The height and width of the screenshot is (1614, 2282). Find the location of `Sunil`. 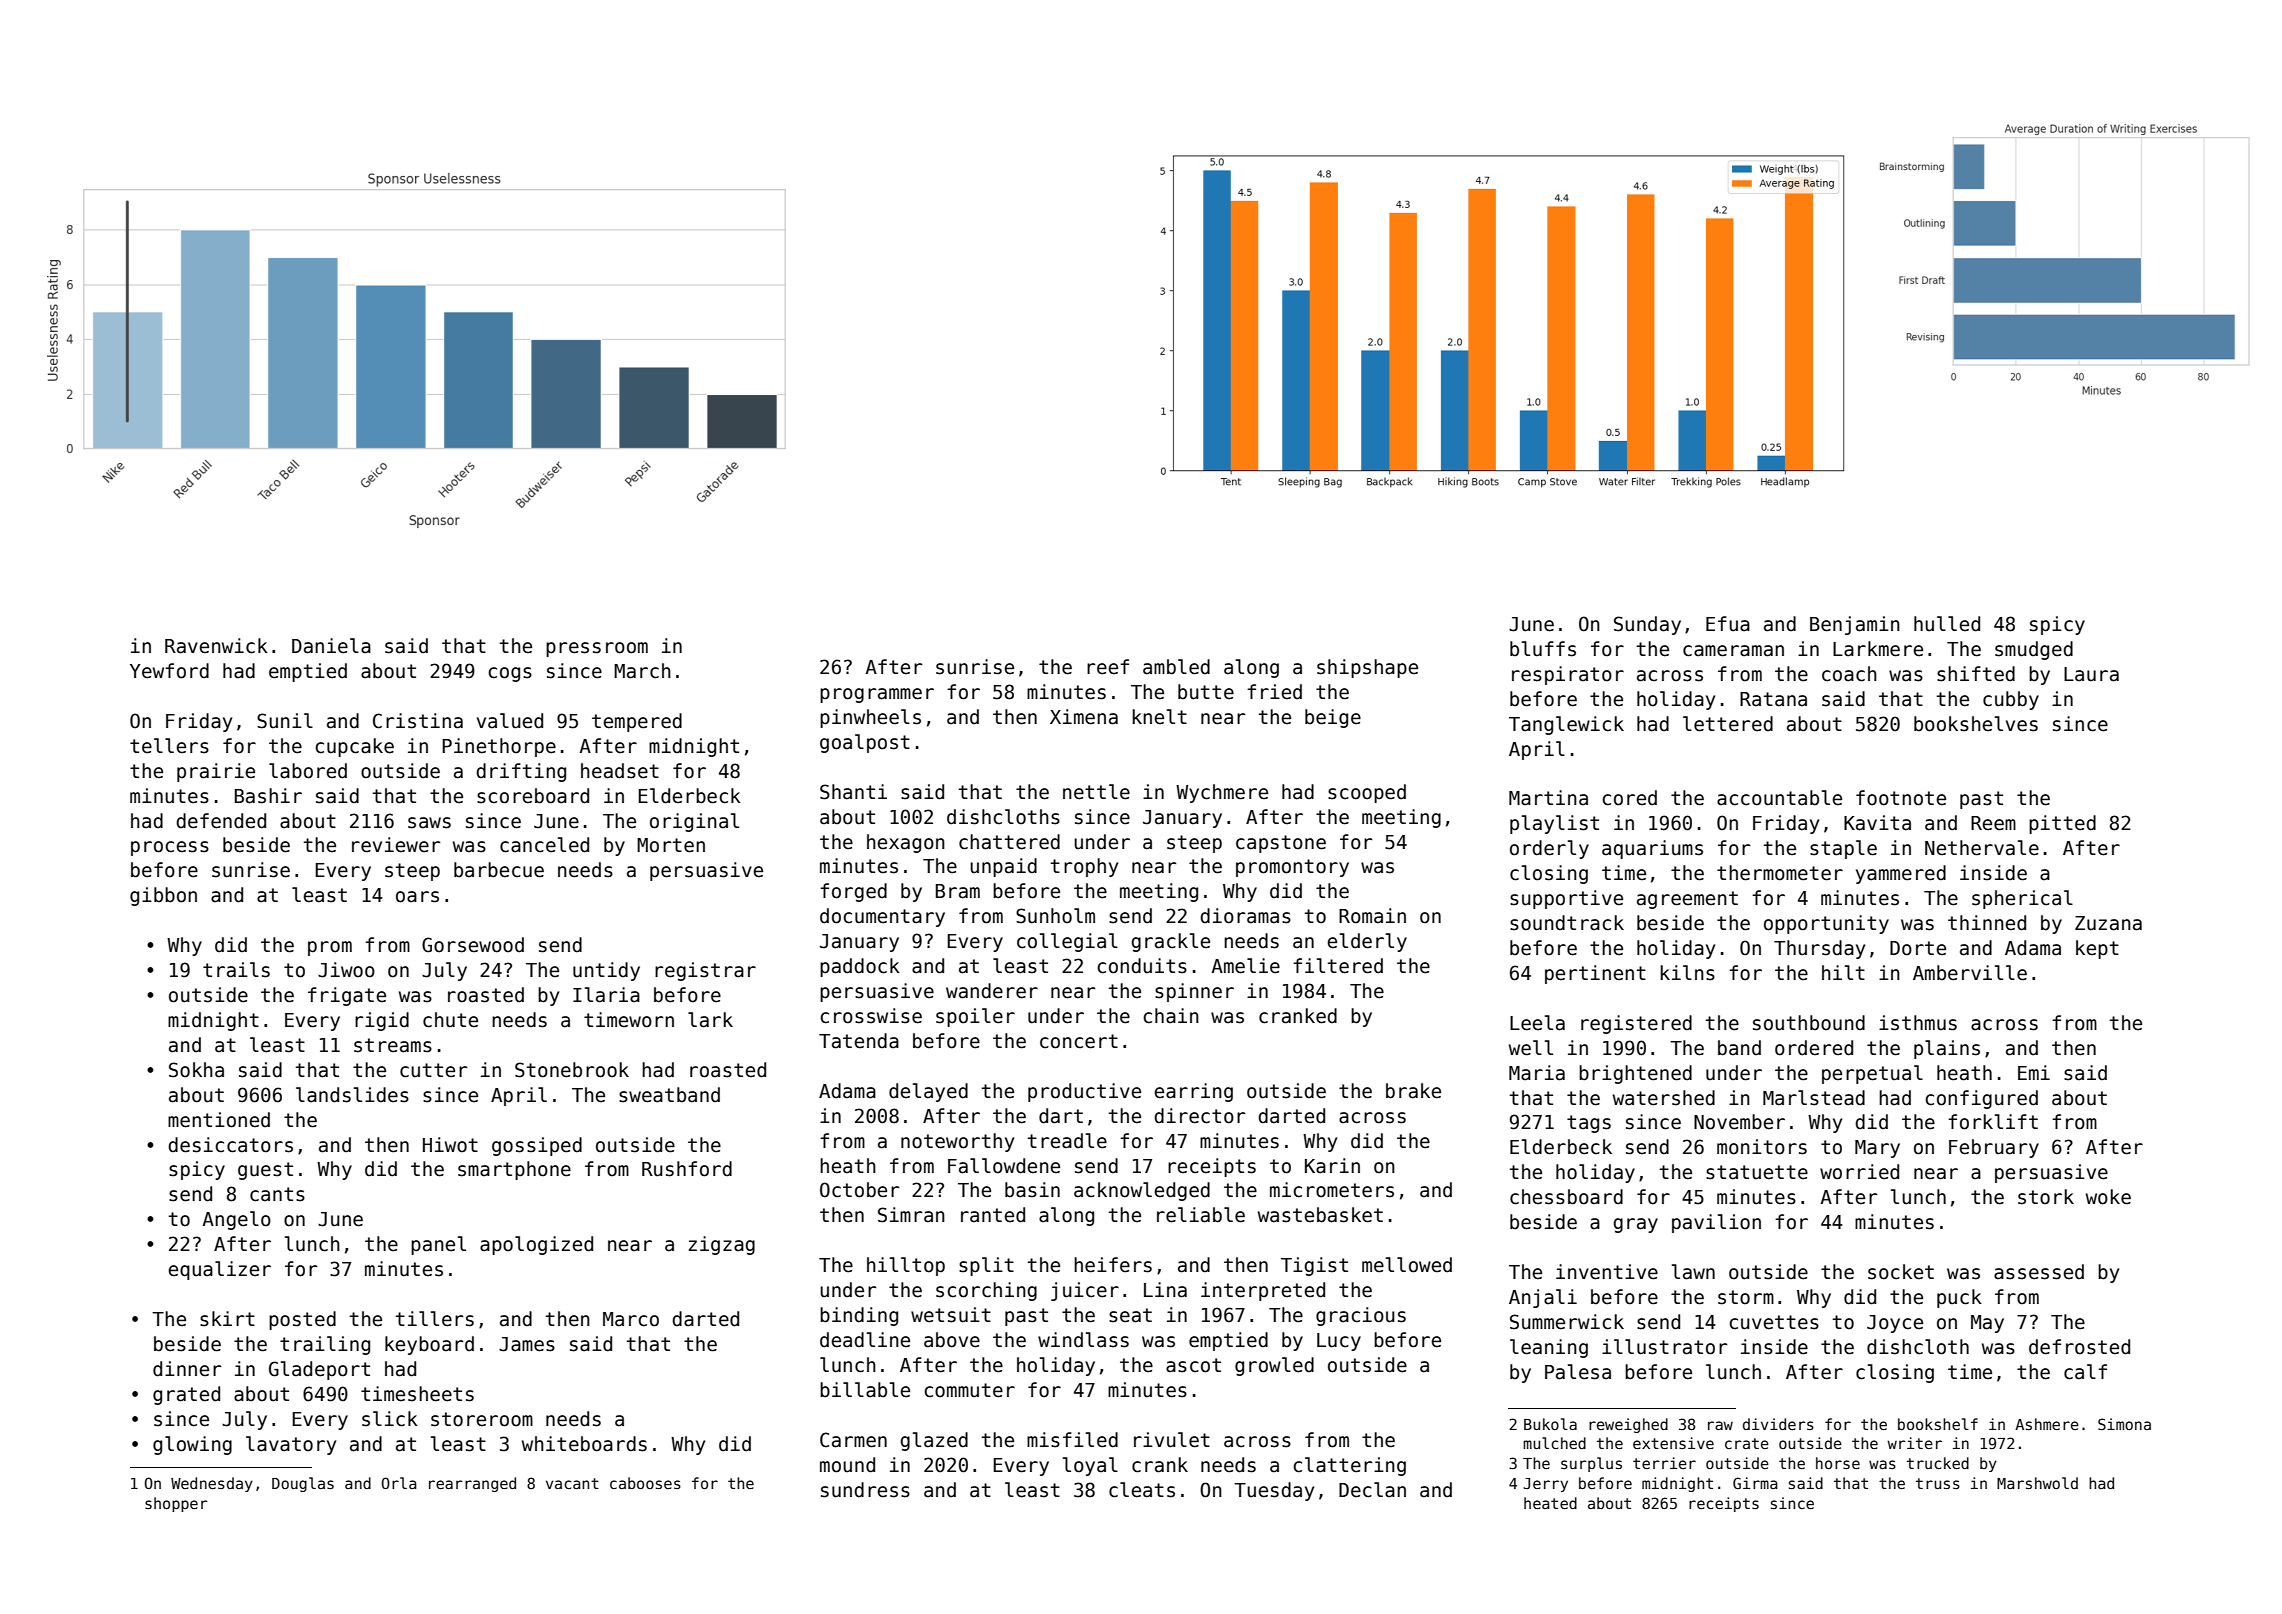

Sunil is located at coordinates (285, 721).
